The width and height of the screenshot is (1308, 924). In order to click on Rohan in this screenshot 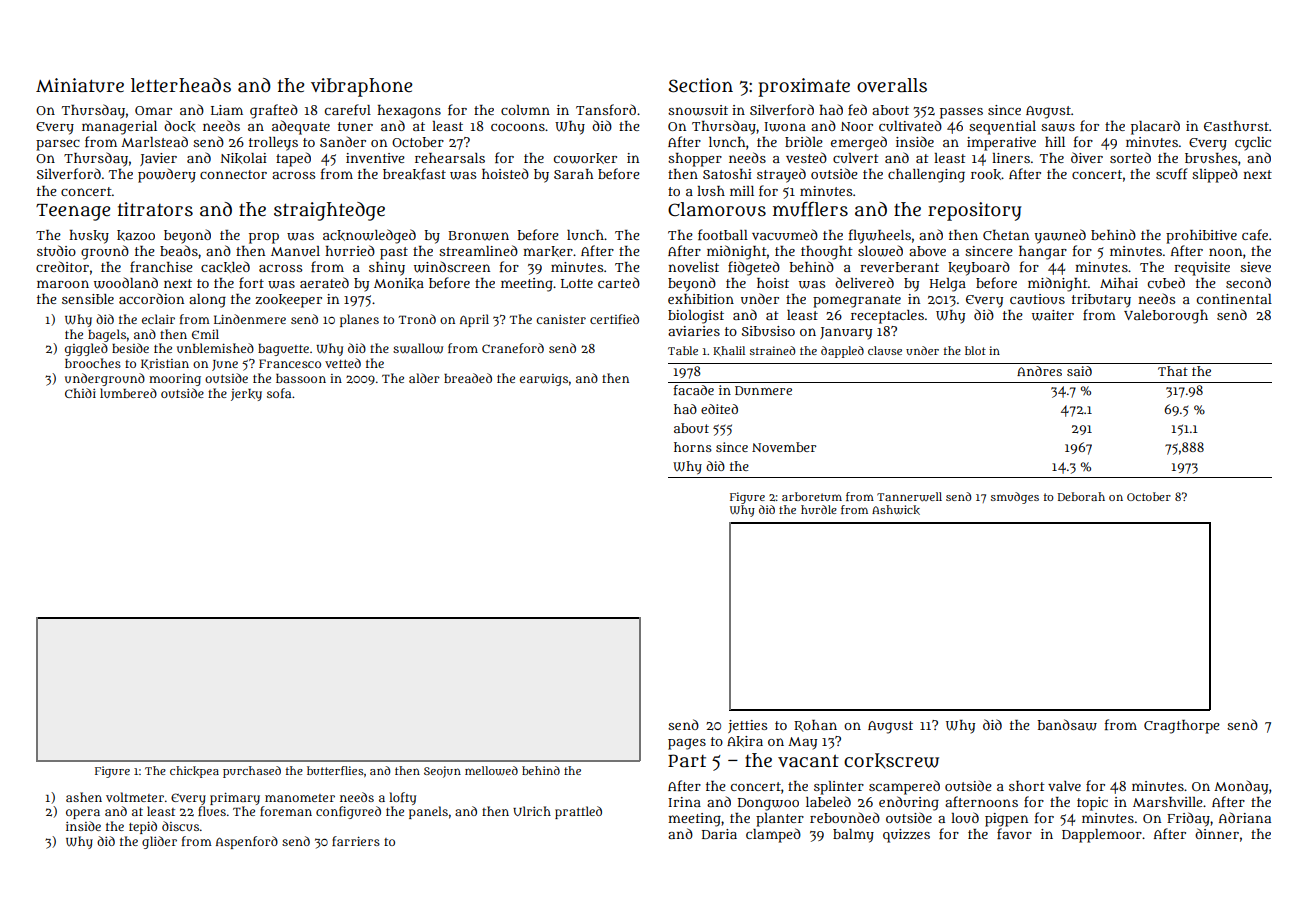, I will do `click(815, 726)`.
